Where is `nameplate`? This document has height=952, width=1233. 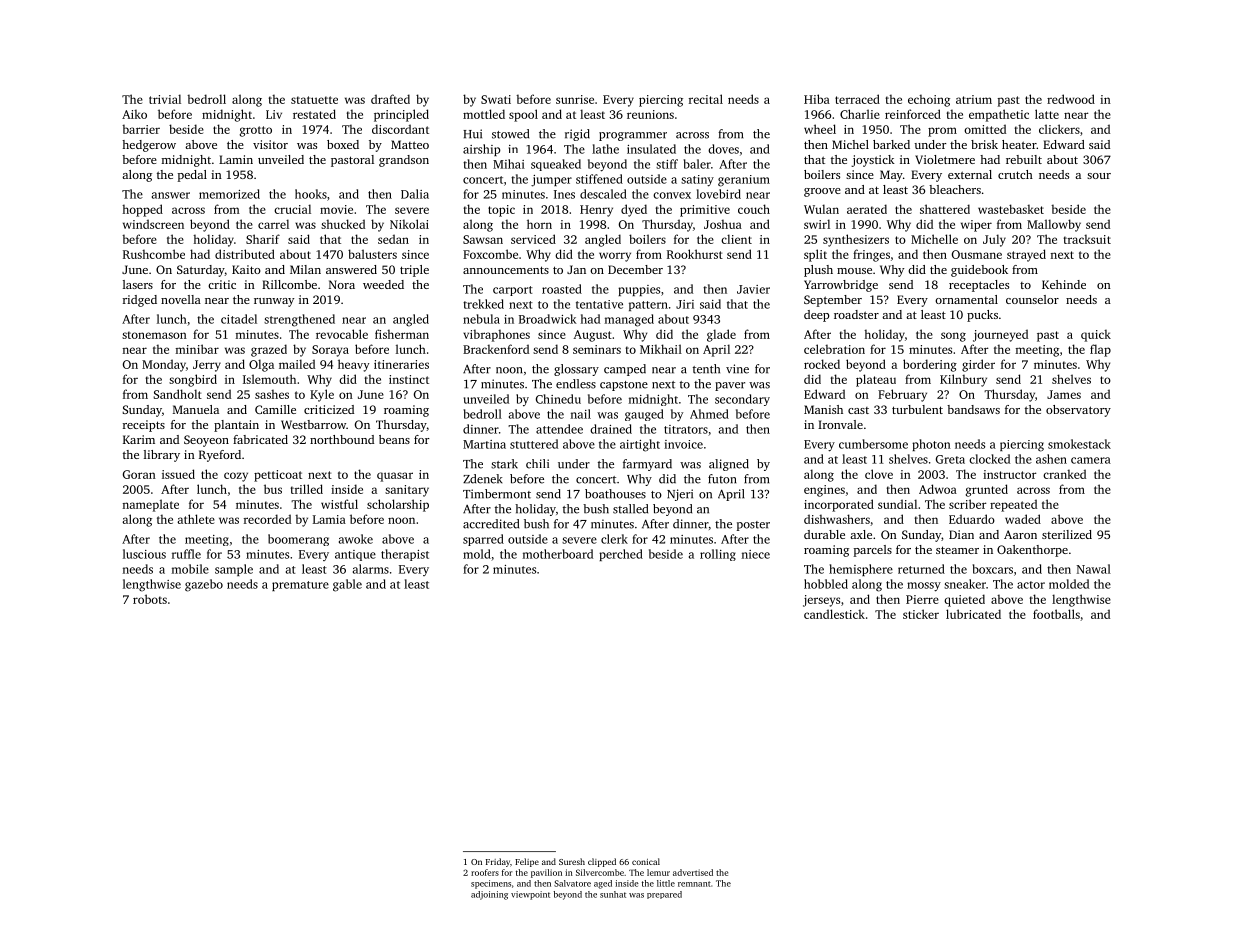
nameplate is located at coordinates (151, 505).
